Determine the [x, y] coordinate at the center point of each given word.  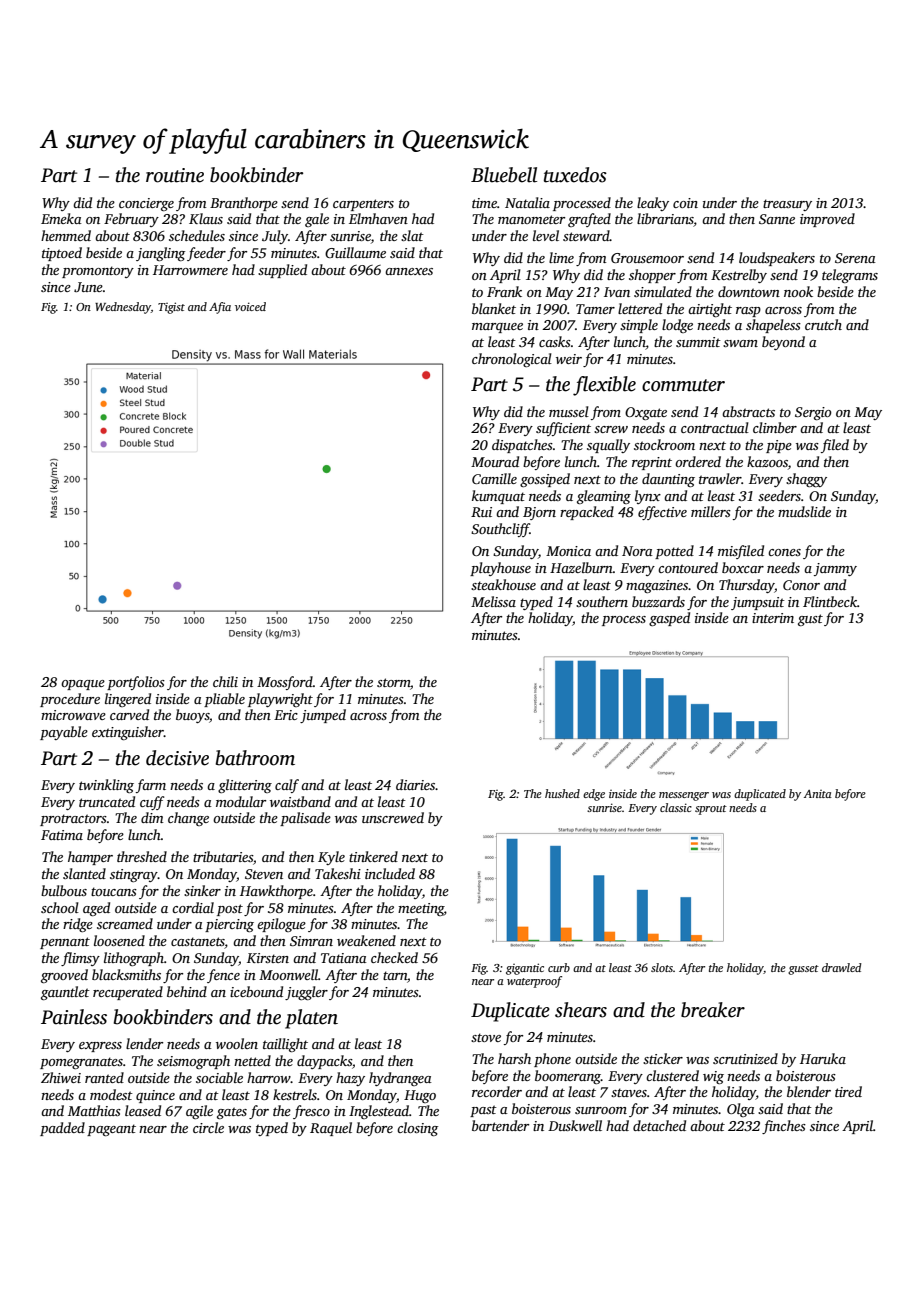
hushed [562, 793]
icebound [256, 991]
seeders [779, 495]
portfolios [136, 683]
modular [241, 801]
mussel [569, 411]
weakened [366, 940]
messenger [684, 796]
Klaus [206, 218]
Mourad [495, 461]
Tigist [171, 308]
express [100, 1047]
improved [827, 220]
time [484, 203]
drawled [842, 967]
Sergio [813, 413]
